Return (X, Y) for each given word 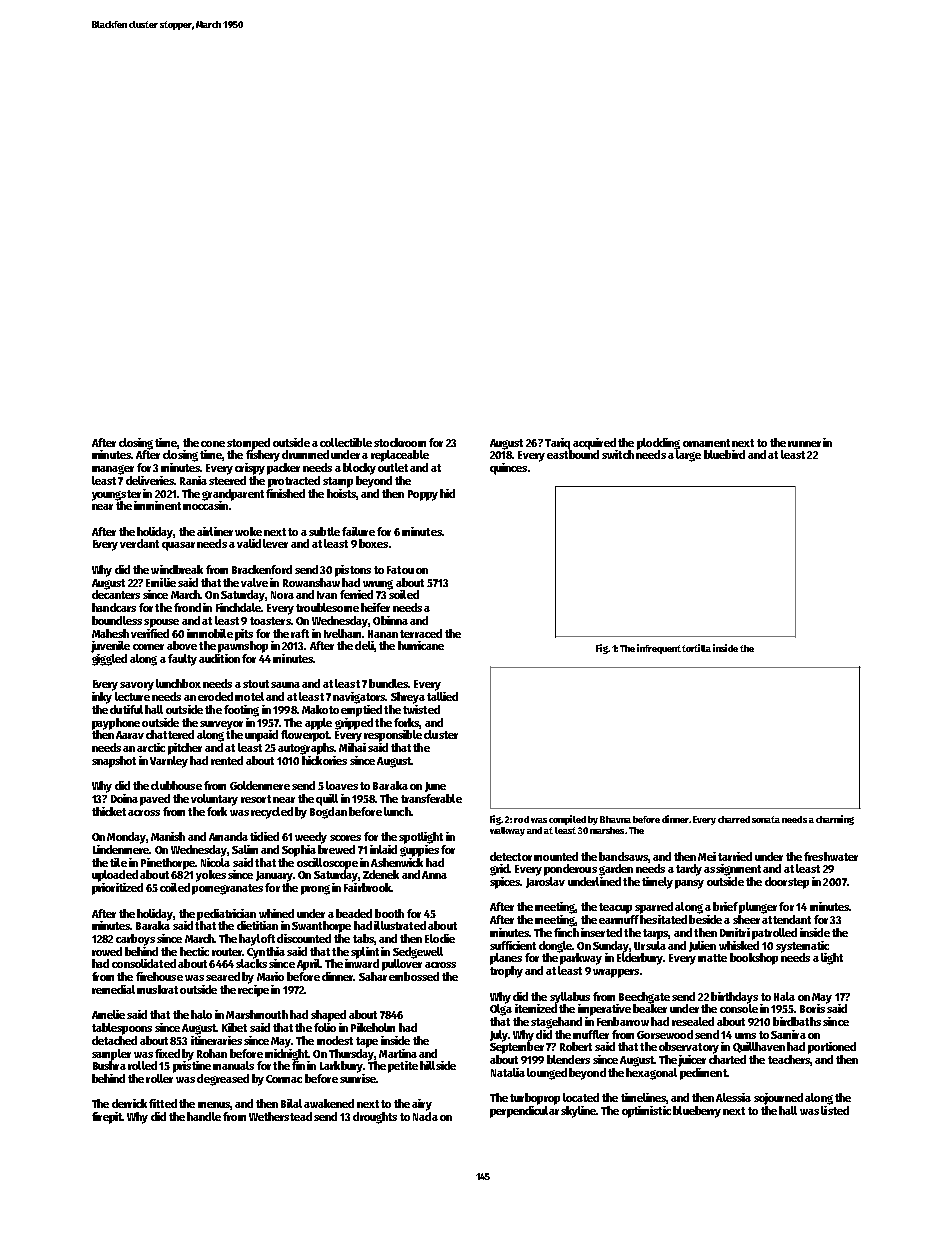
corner (148, 647)
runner (804, 444)
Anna (434, 875)
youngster (116, 495)
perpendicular (524, 1112)
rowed (107, 951)
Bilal (291, 1103)
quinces (508, 469)
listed (835, 1110)
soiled (404, 594)
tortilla (696, 648)
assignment (732, 870)
